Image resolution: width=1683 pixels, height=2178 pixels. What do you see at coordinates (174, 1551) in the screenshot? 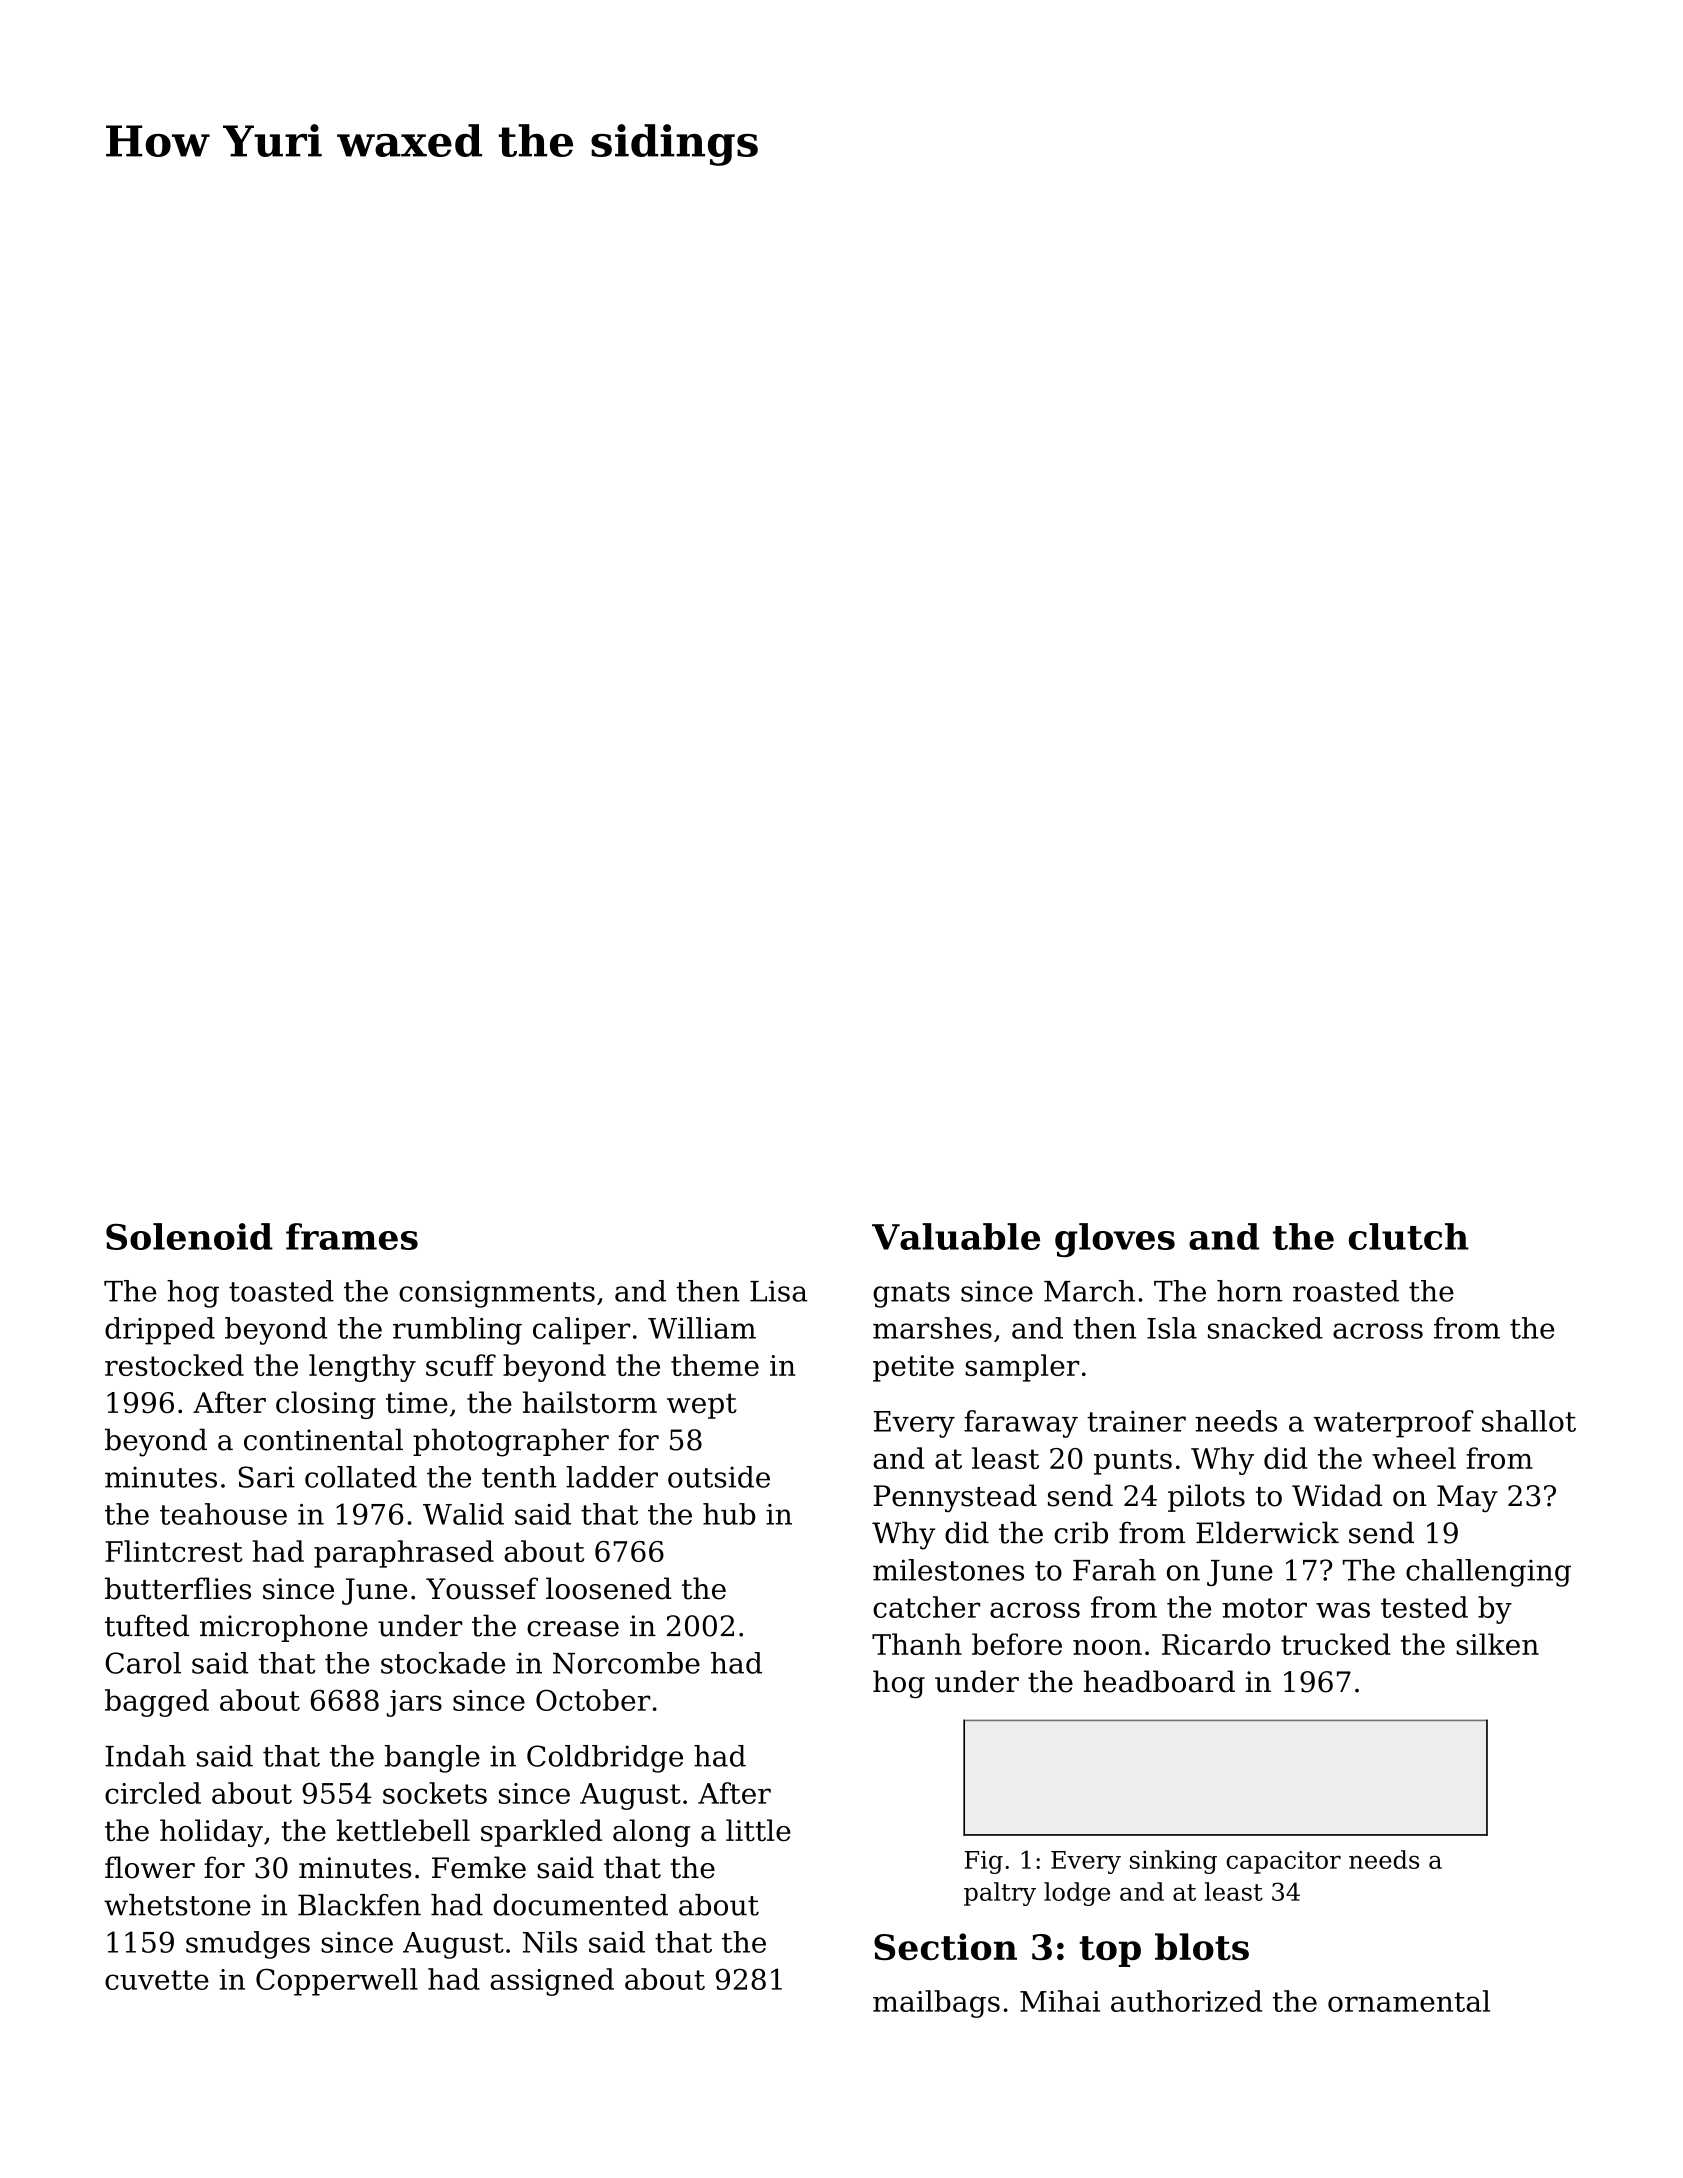
I see `Flintcrest` at bounding box center [174, 1551].
